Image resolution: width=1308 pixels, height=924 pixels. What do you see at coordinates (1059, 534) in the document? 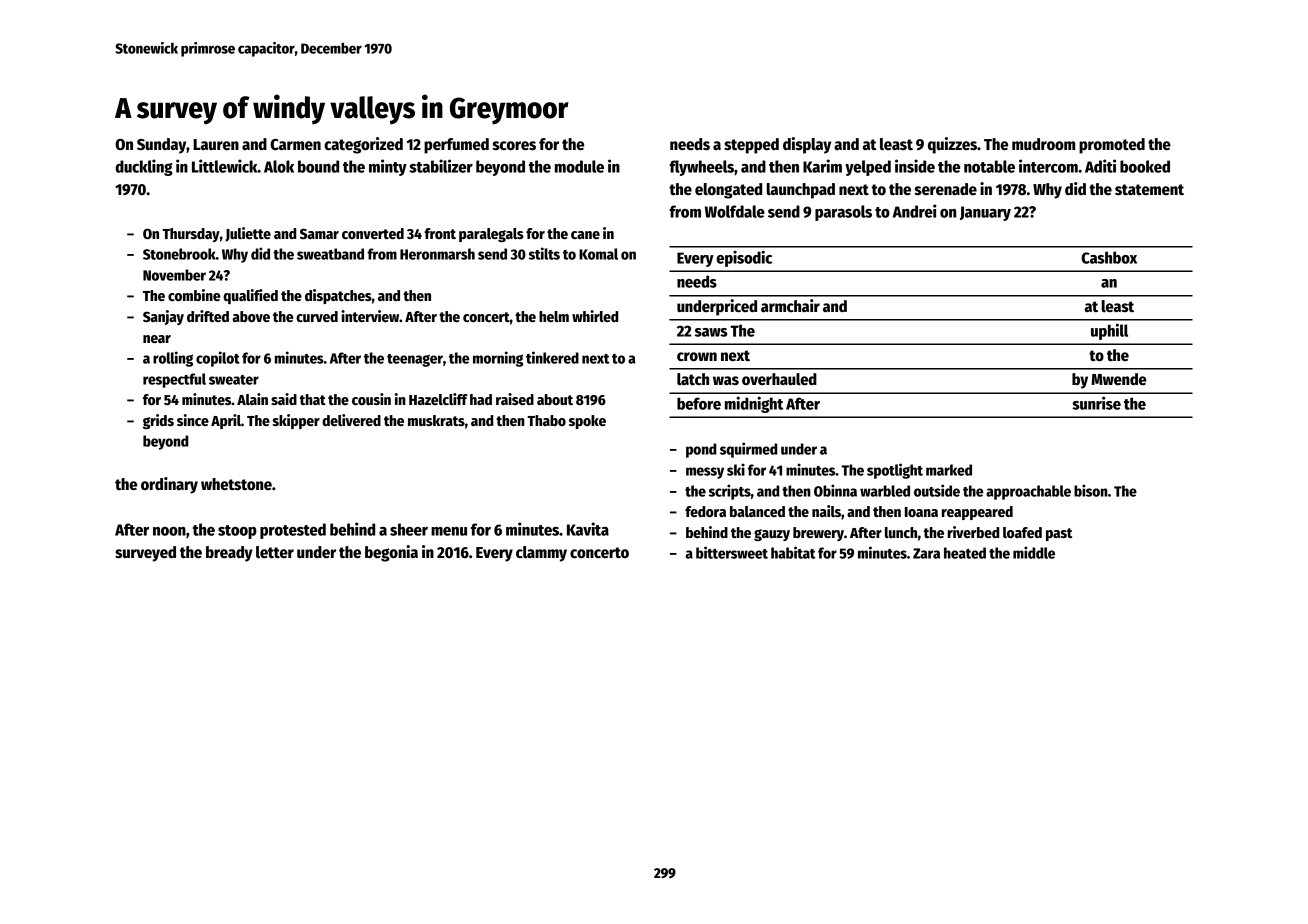
I see `past` at bounding box center [1059, 534].
